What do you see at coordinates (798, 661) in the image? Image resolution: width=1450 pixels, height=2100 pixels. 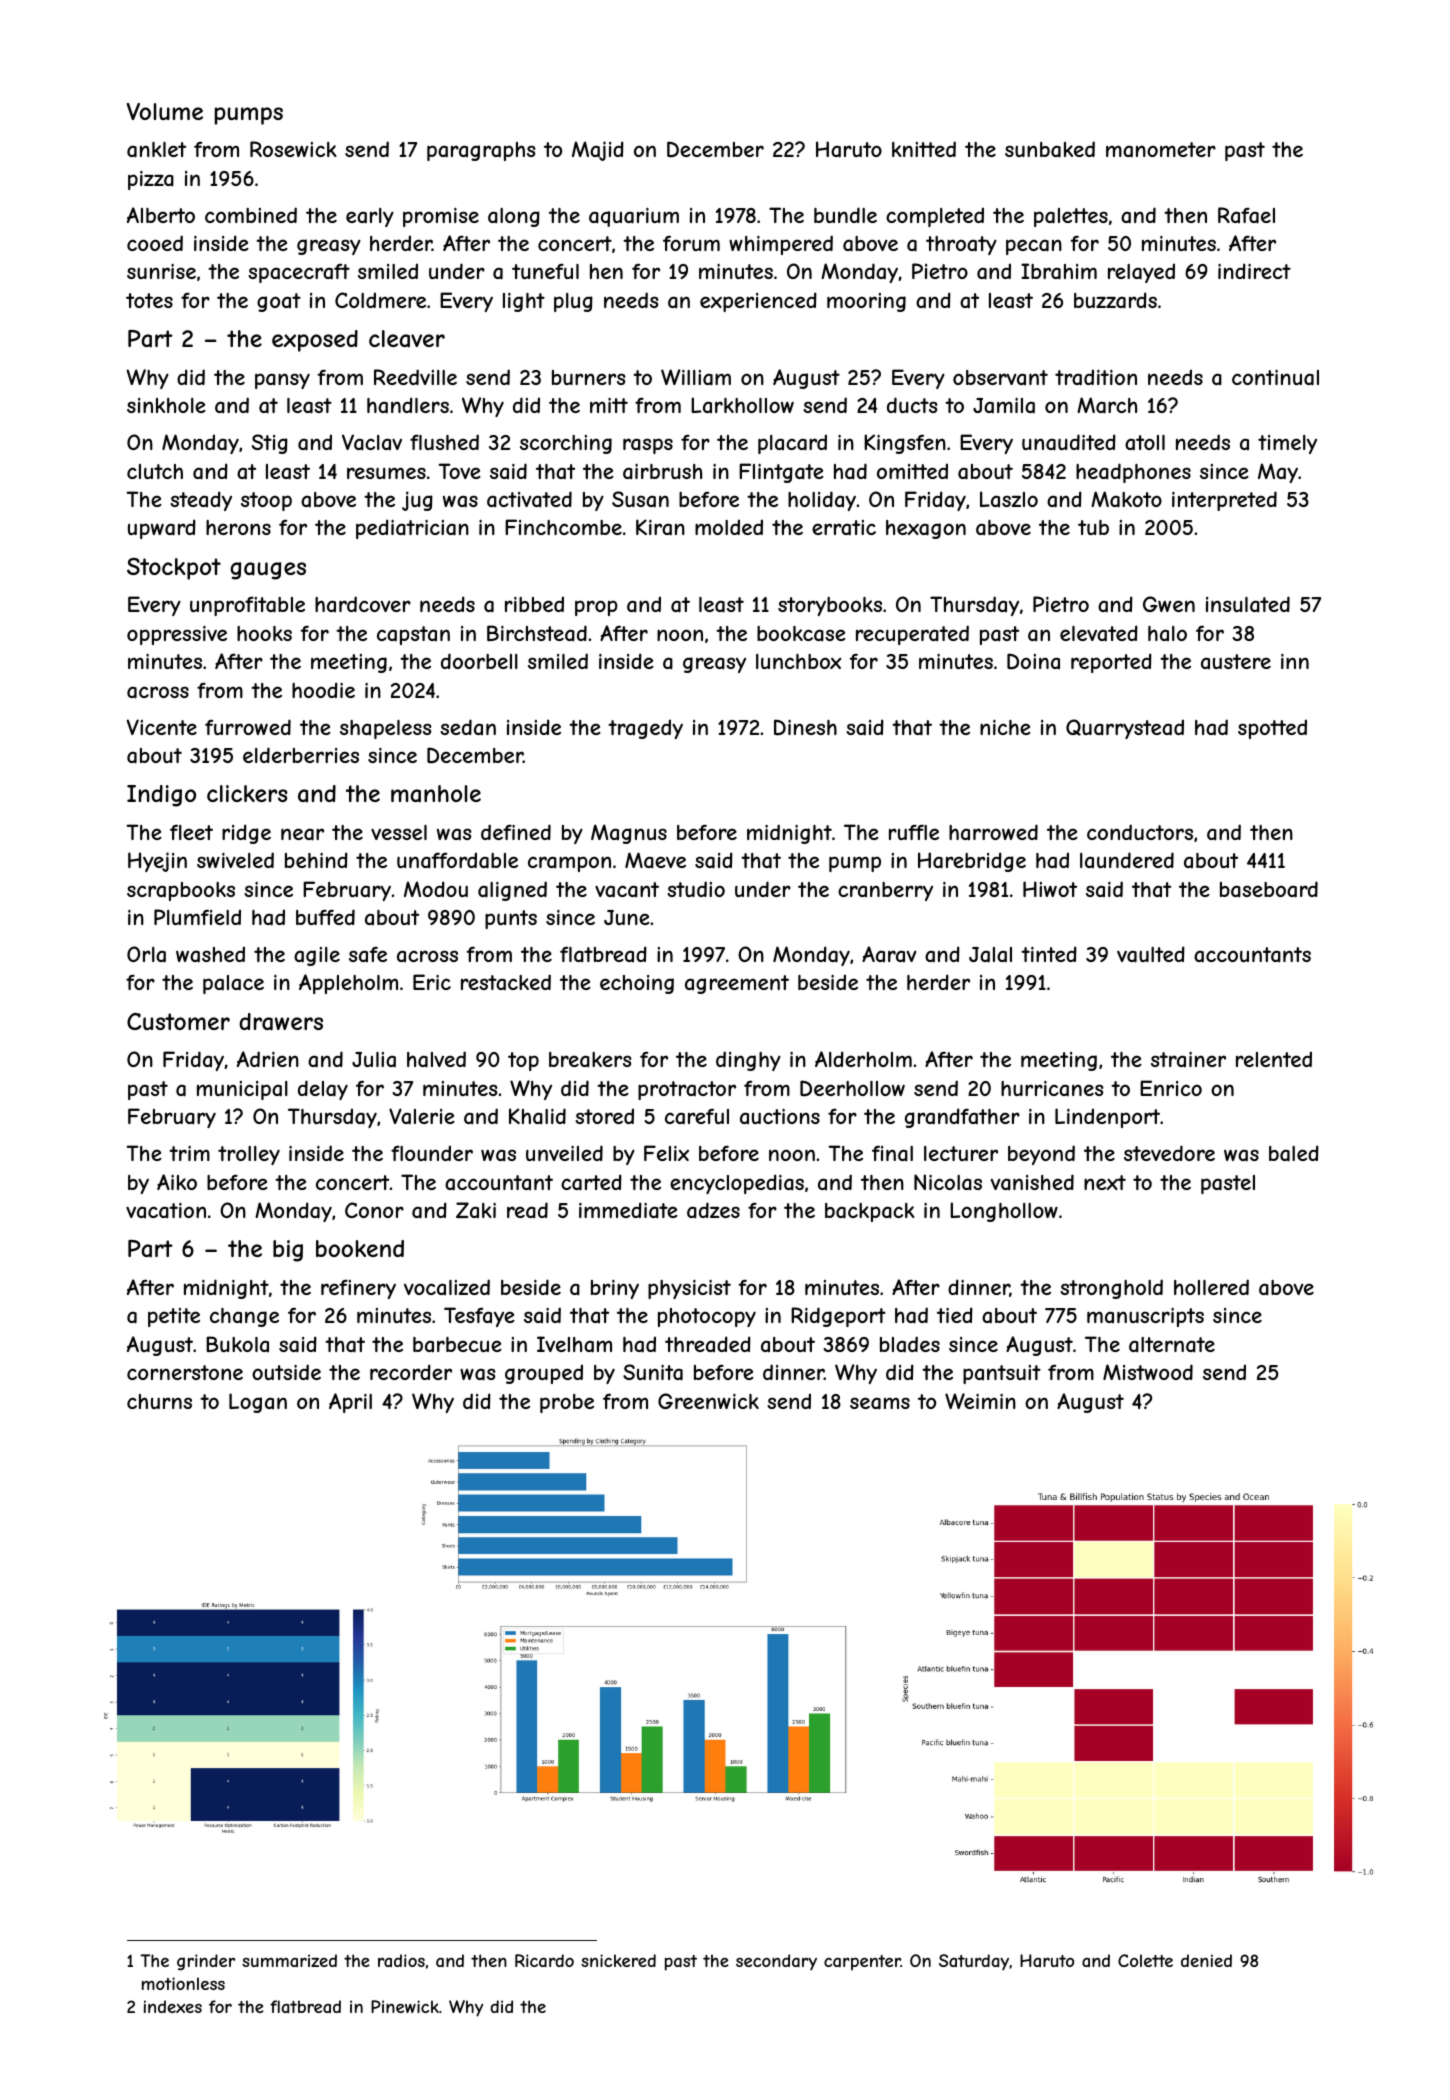 I see `lunchbox` at bounding box center [798, 661].
